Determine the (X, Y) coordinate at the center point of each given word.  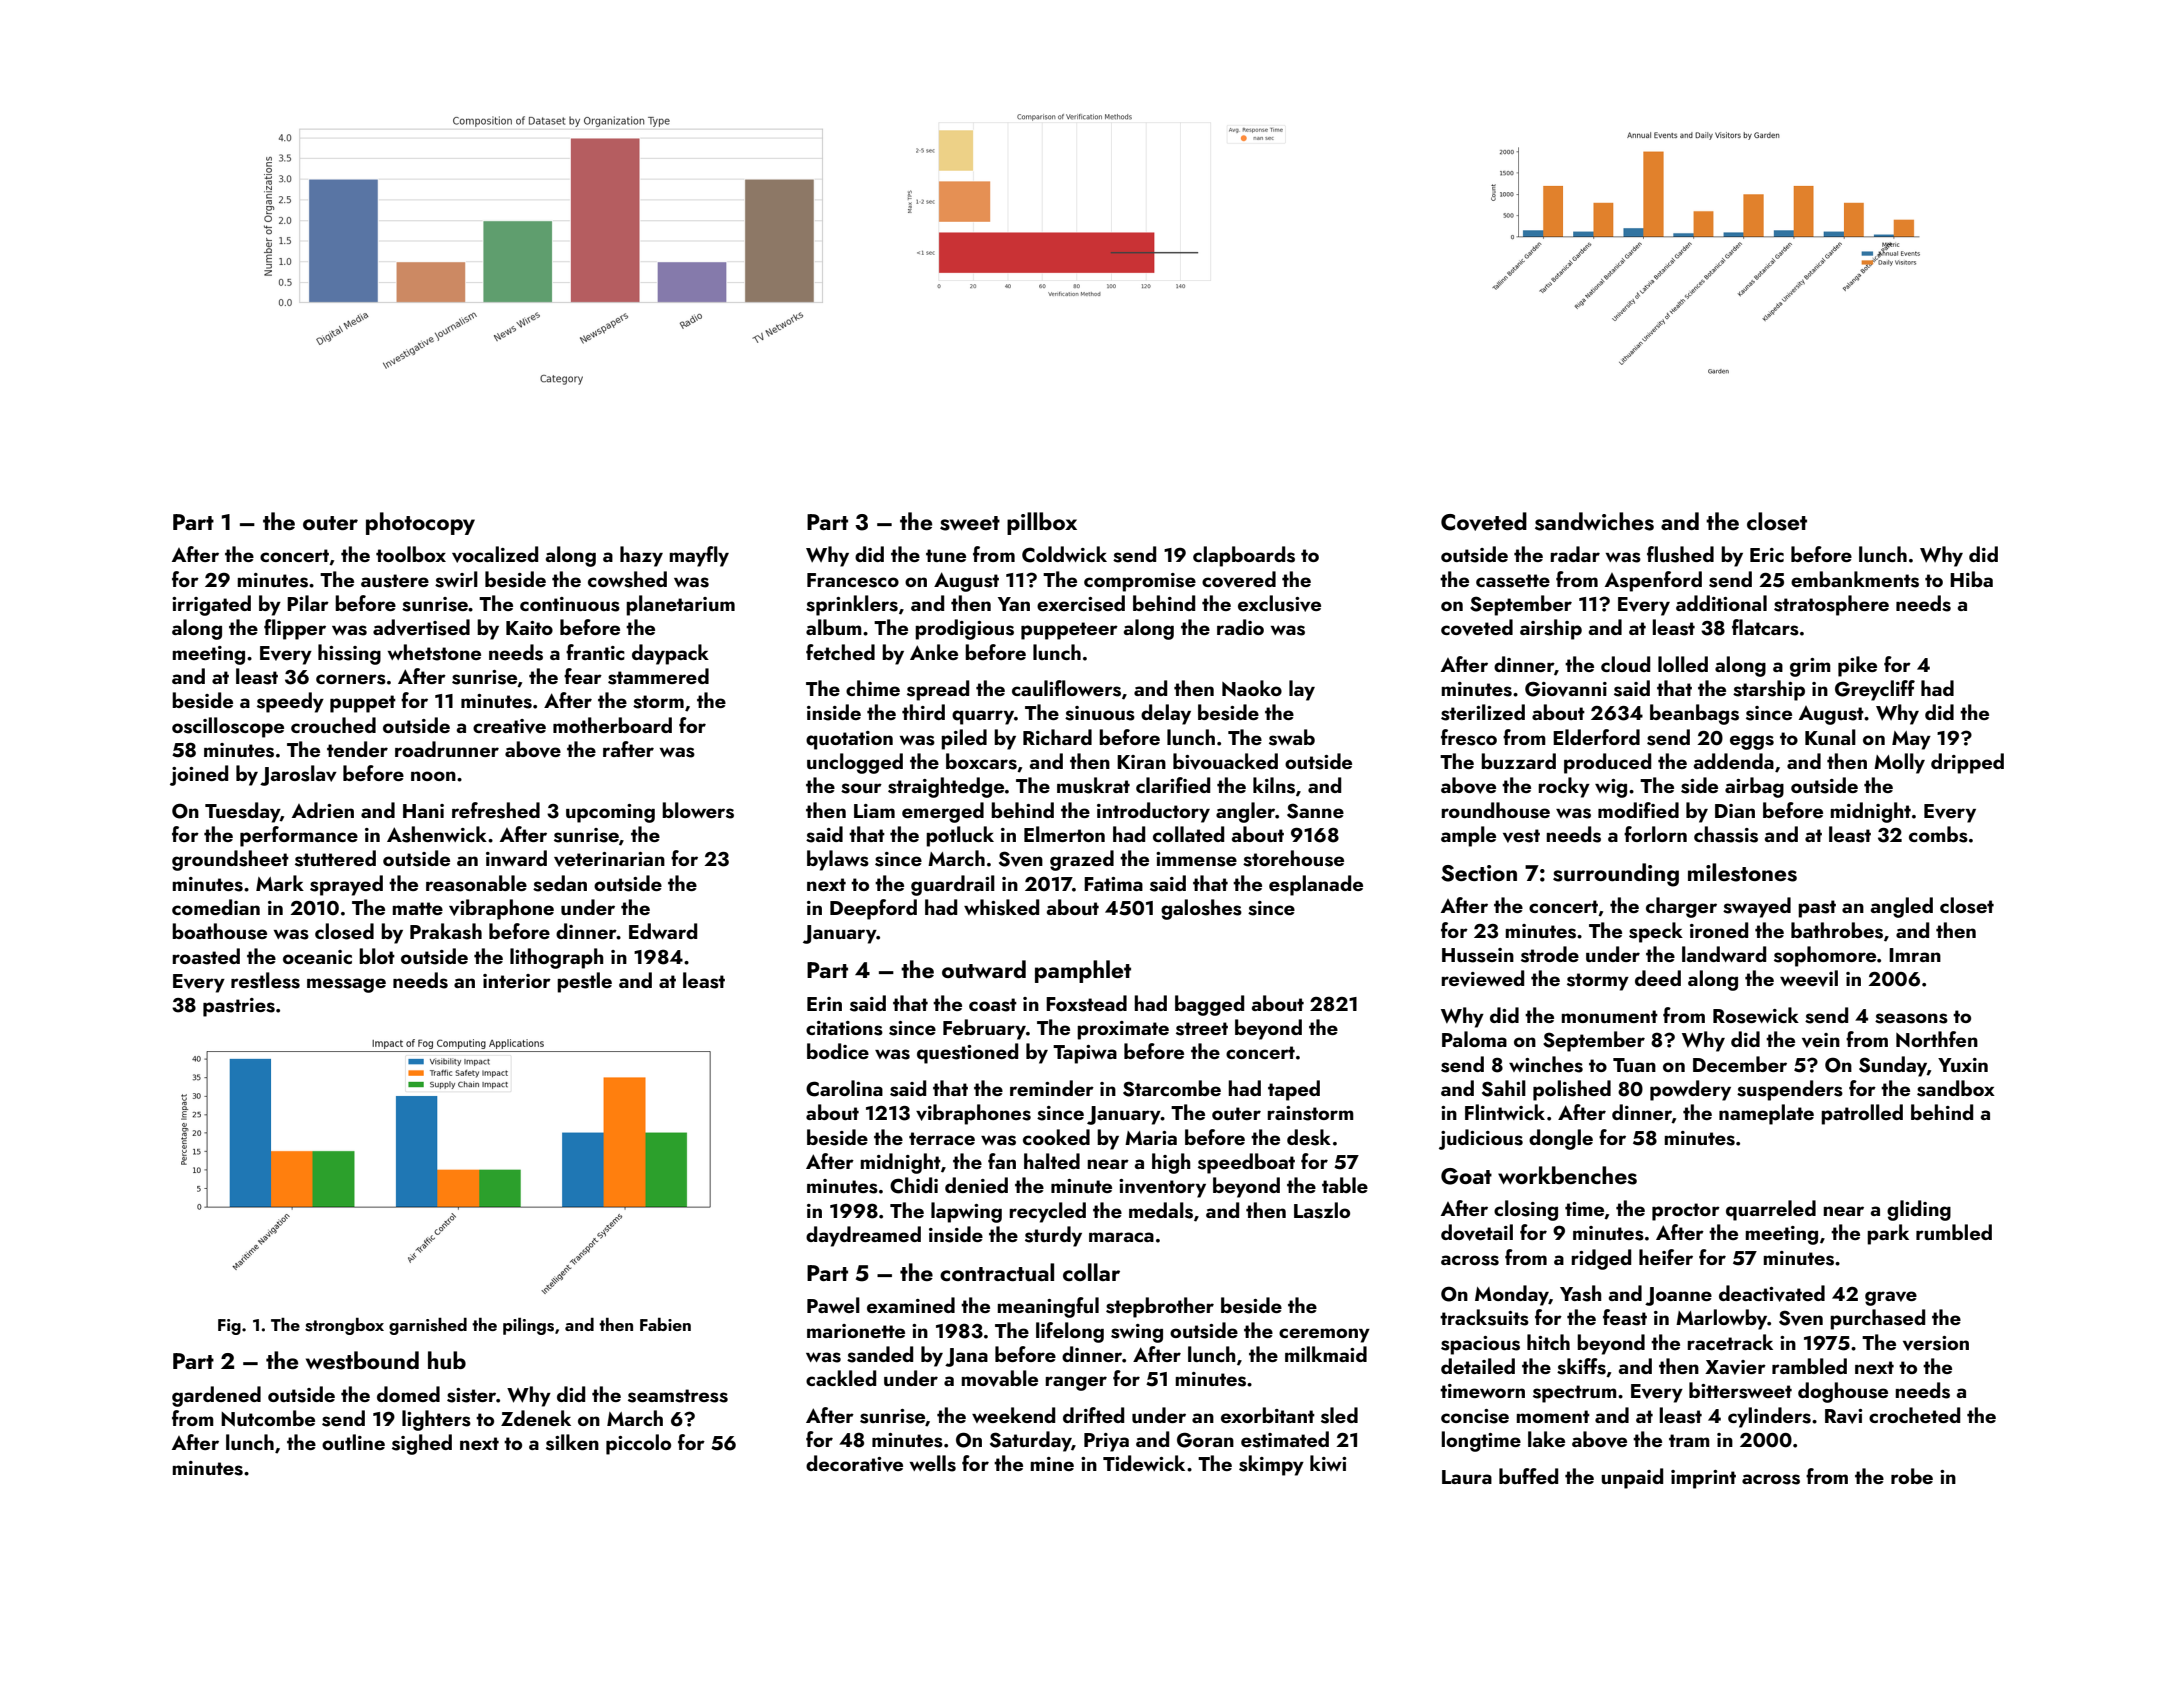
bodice (838, 1051)
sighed (422, 1444)
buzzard (1518, 761)
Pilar (308, 603)
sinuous (1100, 713)
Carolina (844, 1088)
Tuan (1634, 1065)
